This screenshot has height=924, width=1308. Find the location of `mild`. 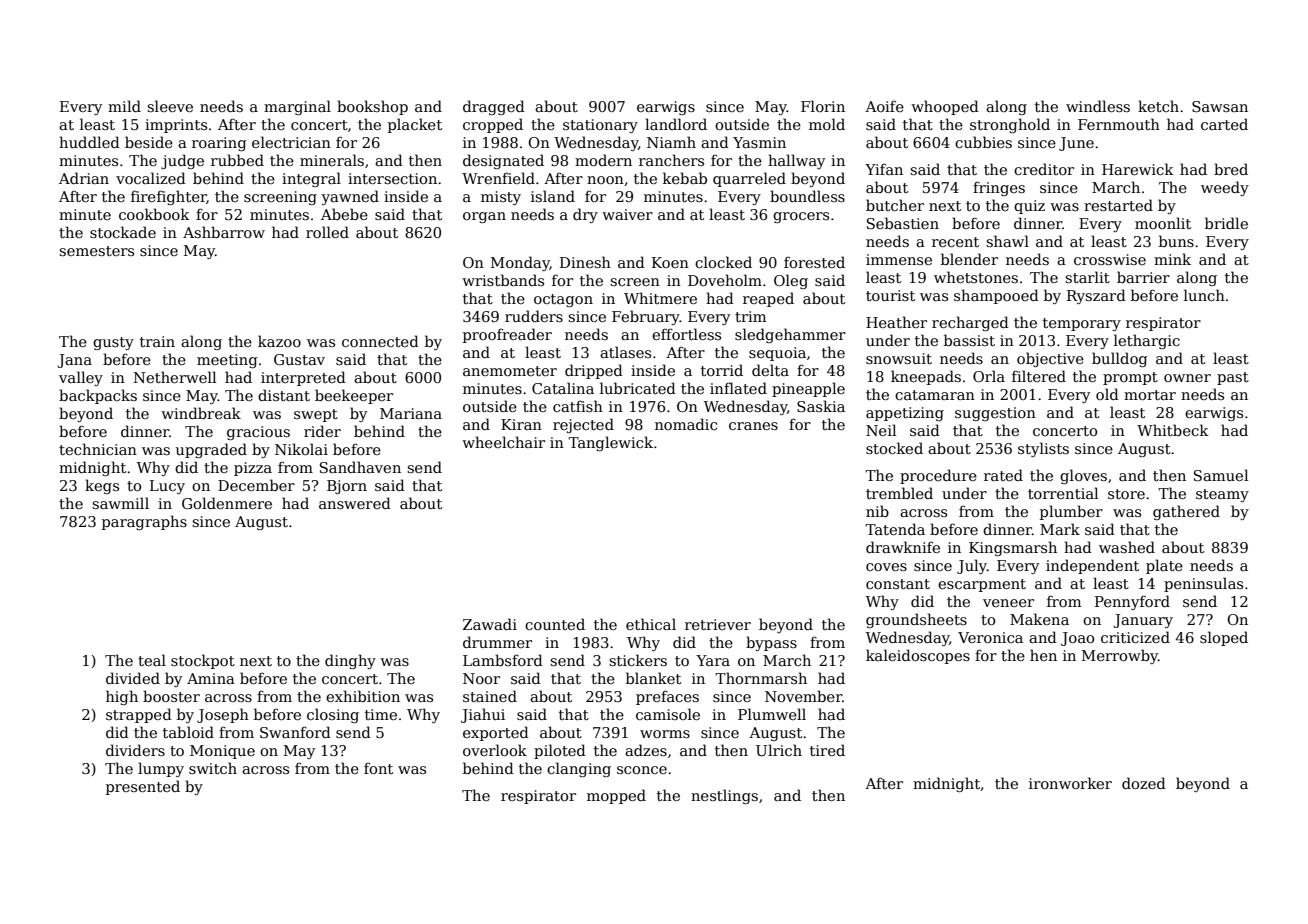

mild is located at coordinates (124, 106).
